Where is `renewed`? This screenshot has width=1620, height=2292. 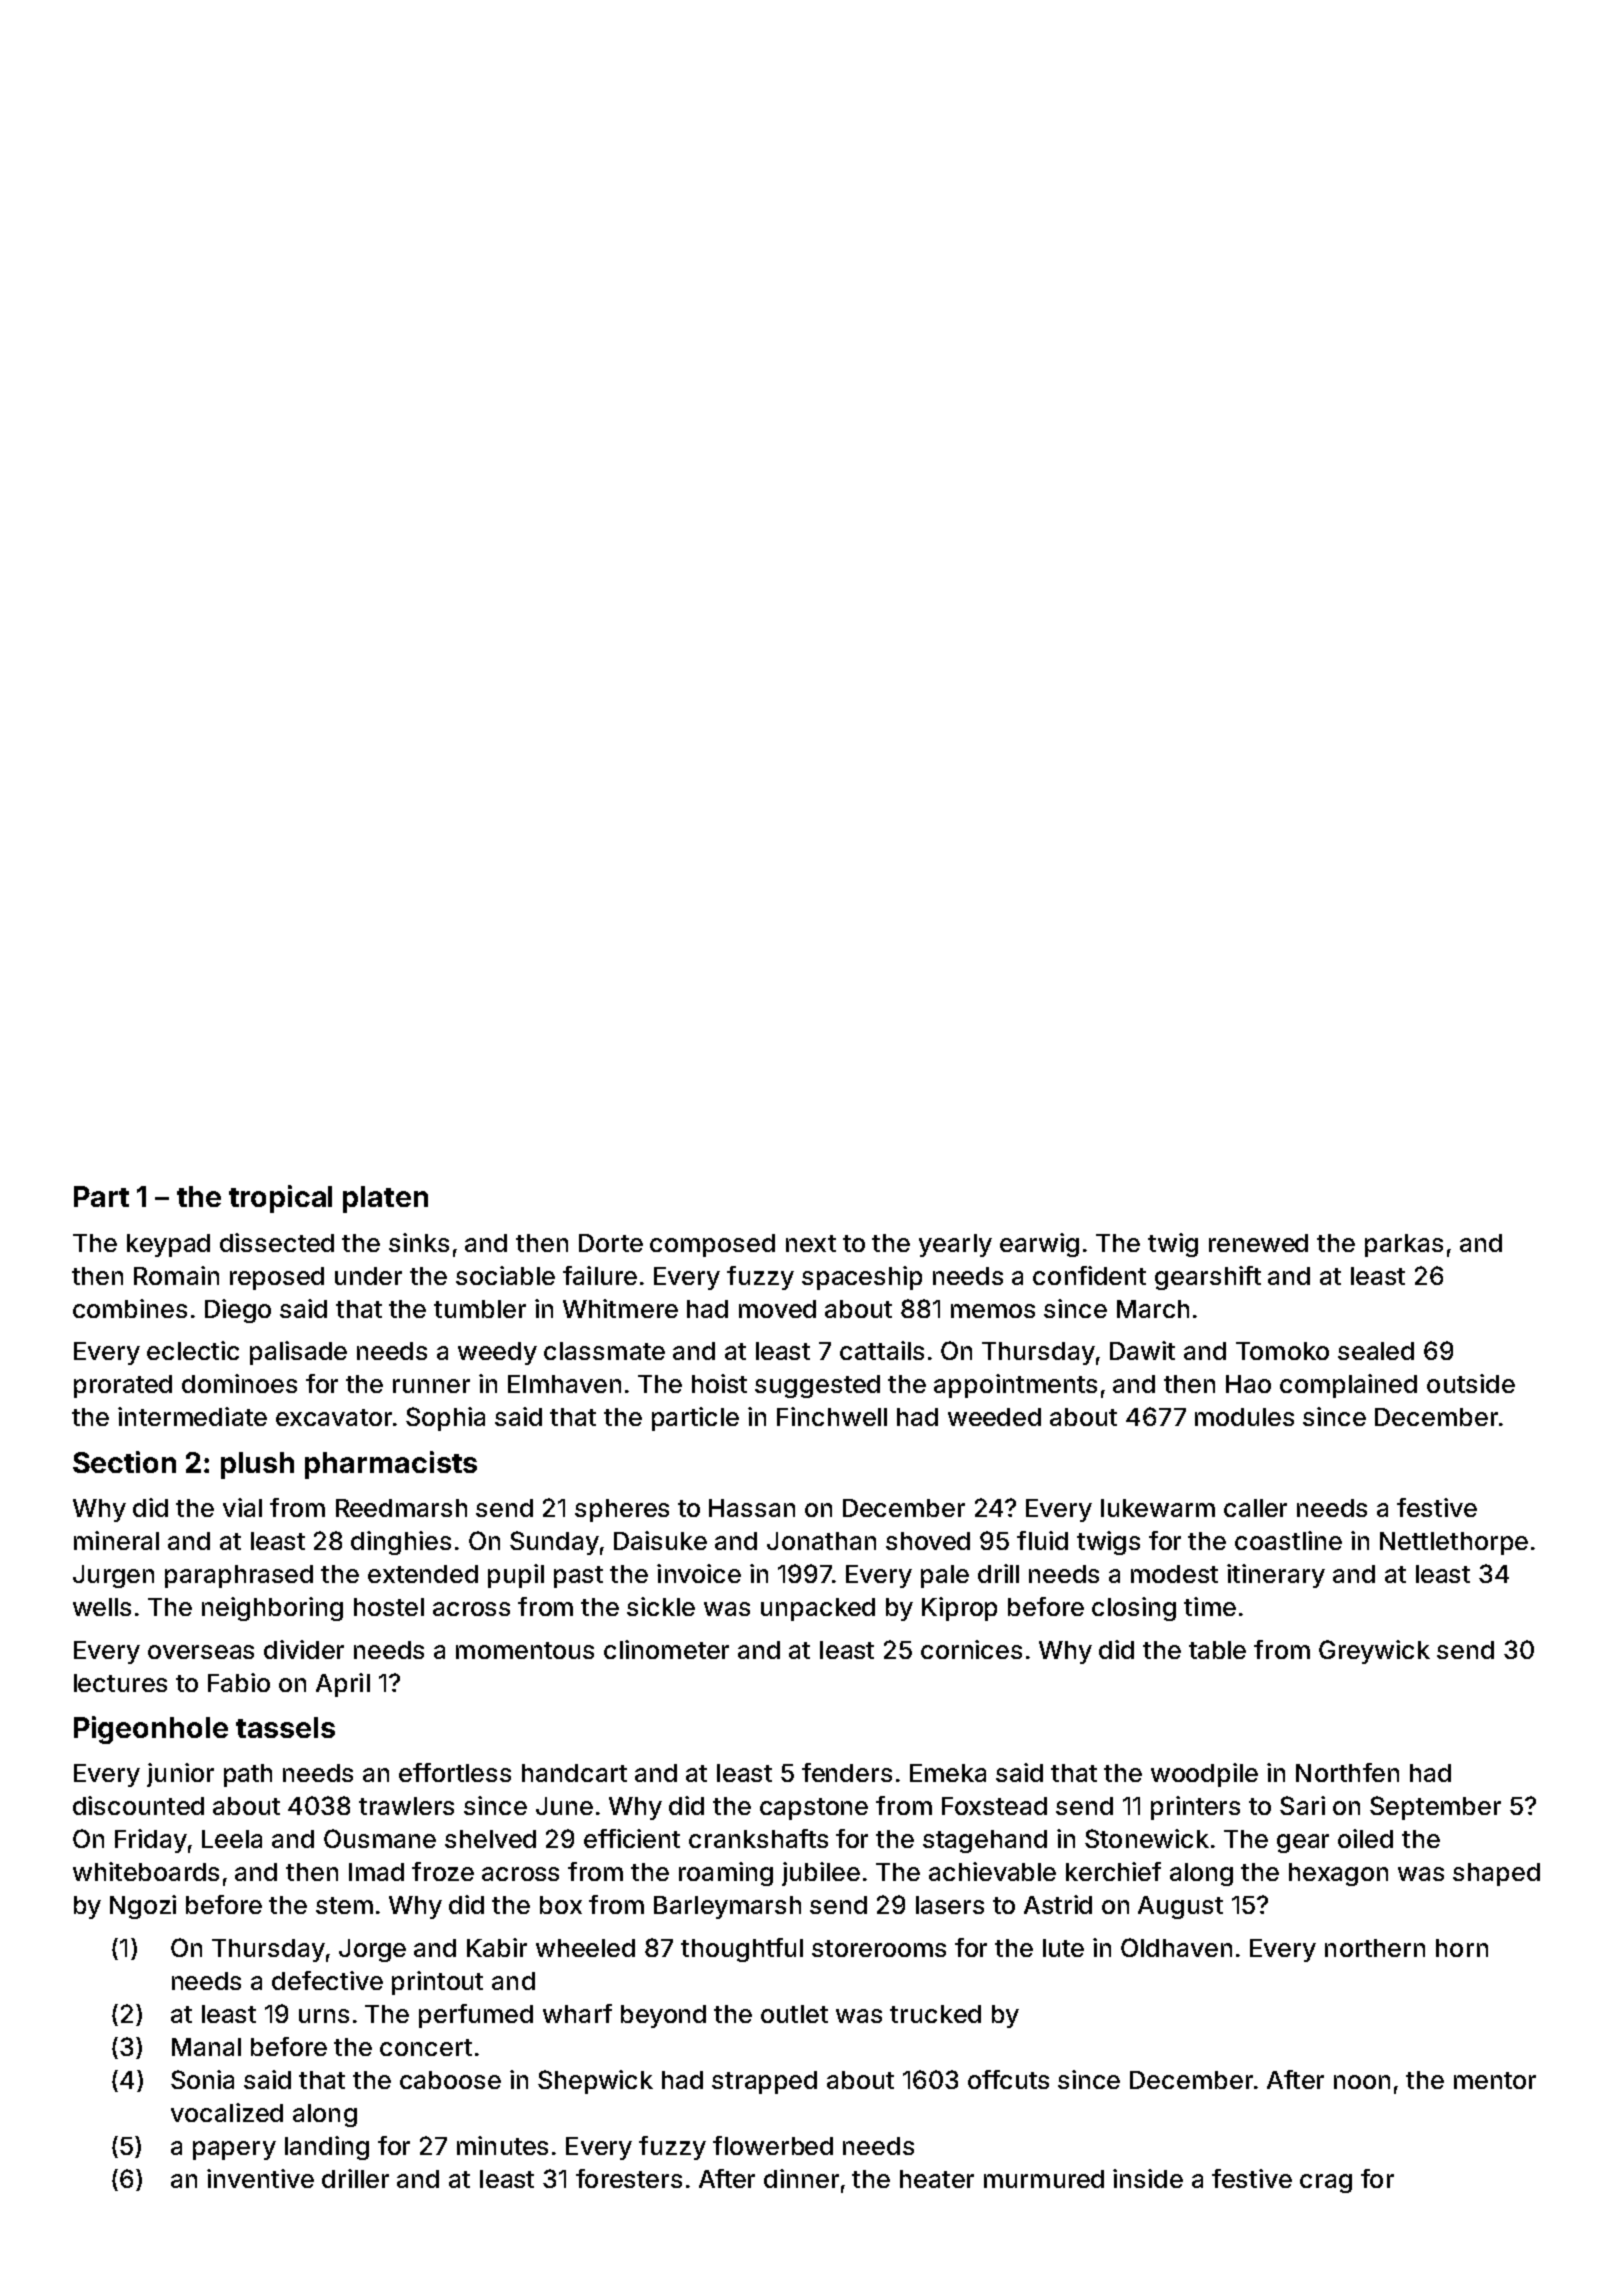 renewed is located at coordinates (1258, 1243).
